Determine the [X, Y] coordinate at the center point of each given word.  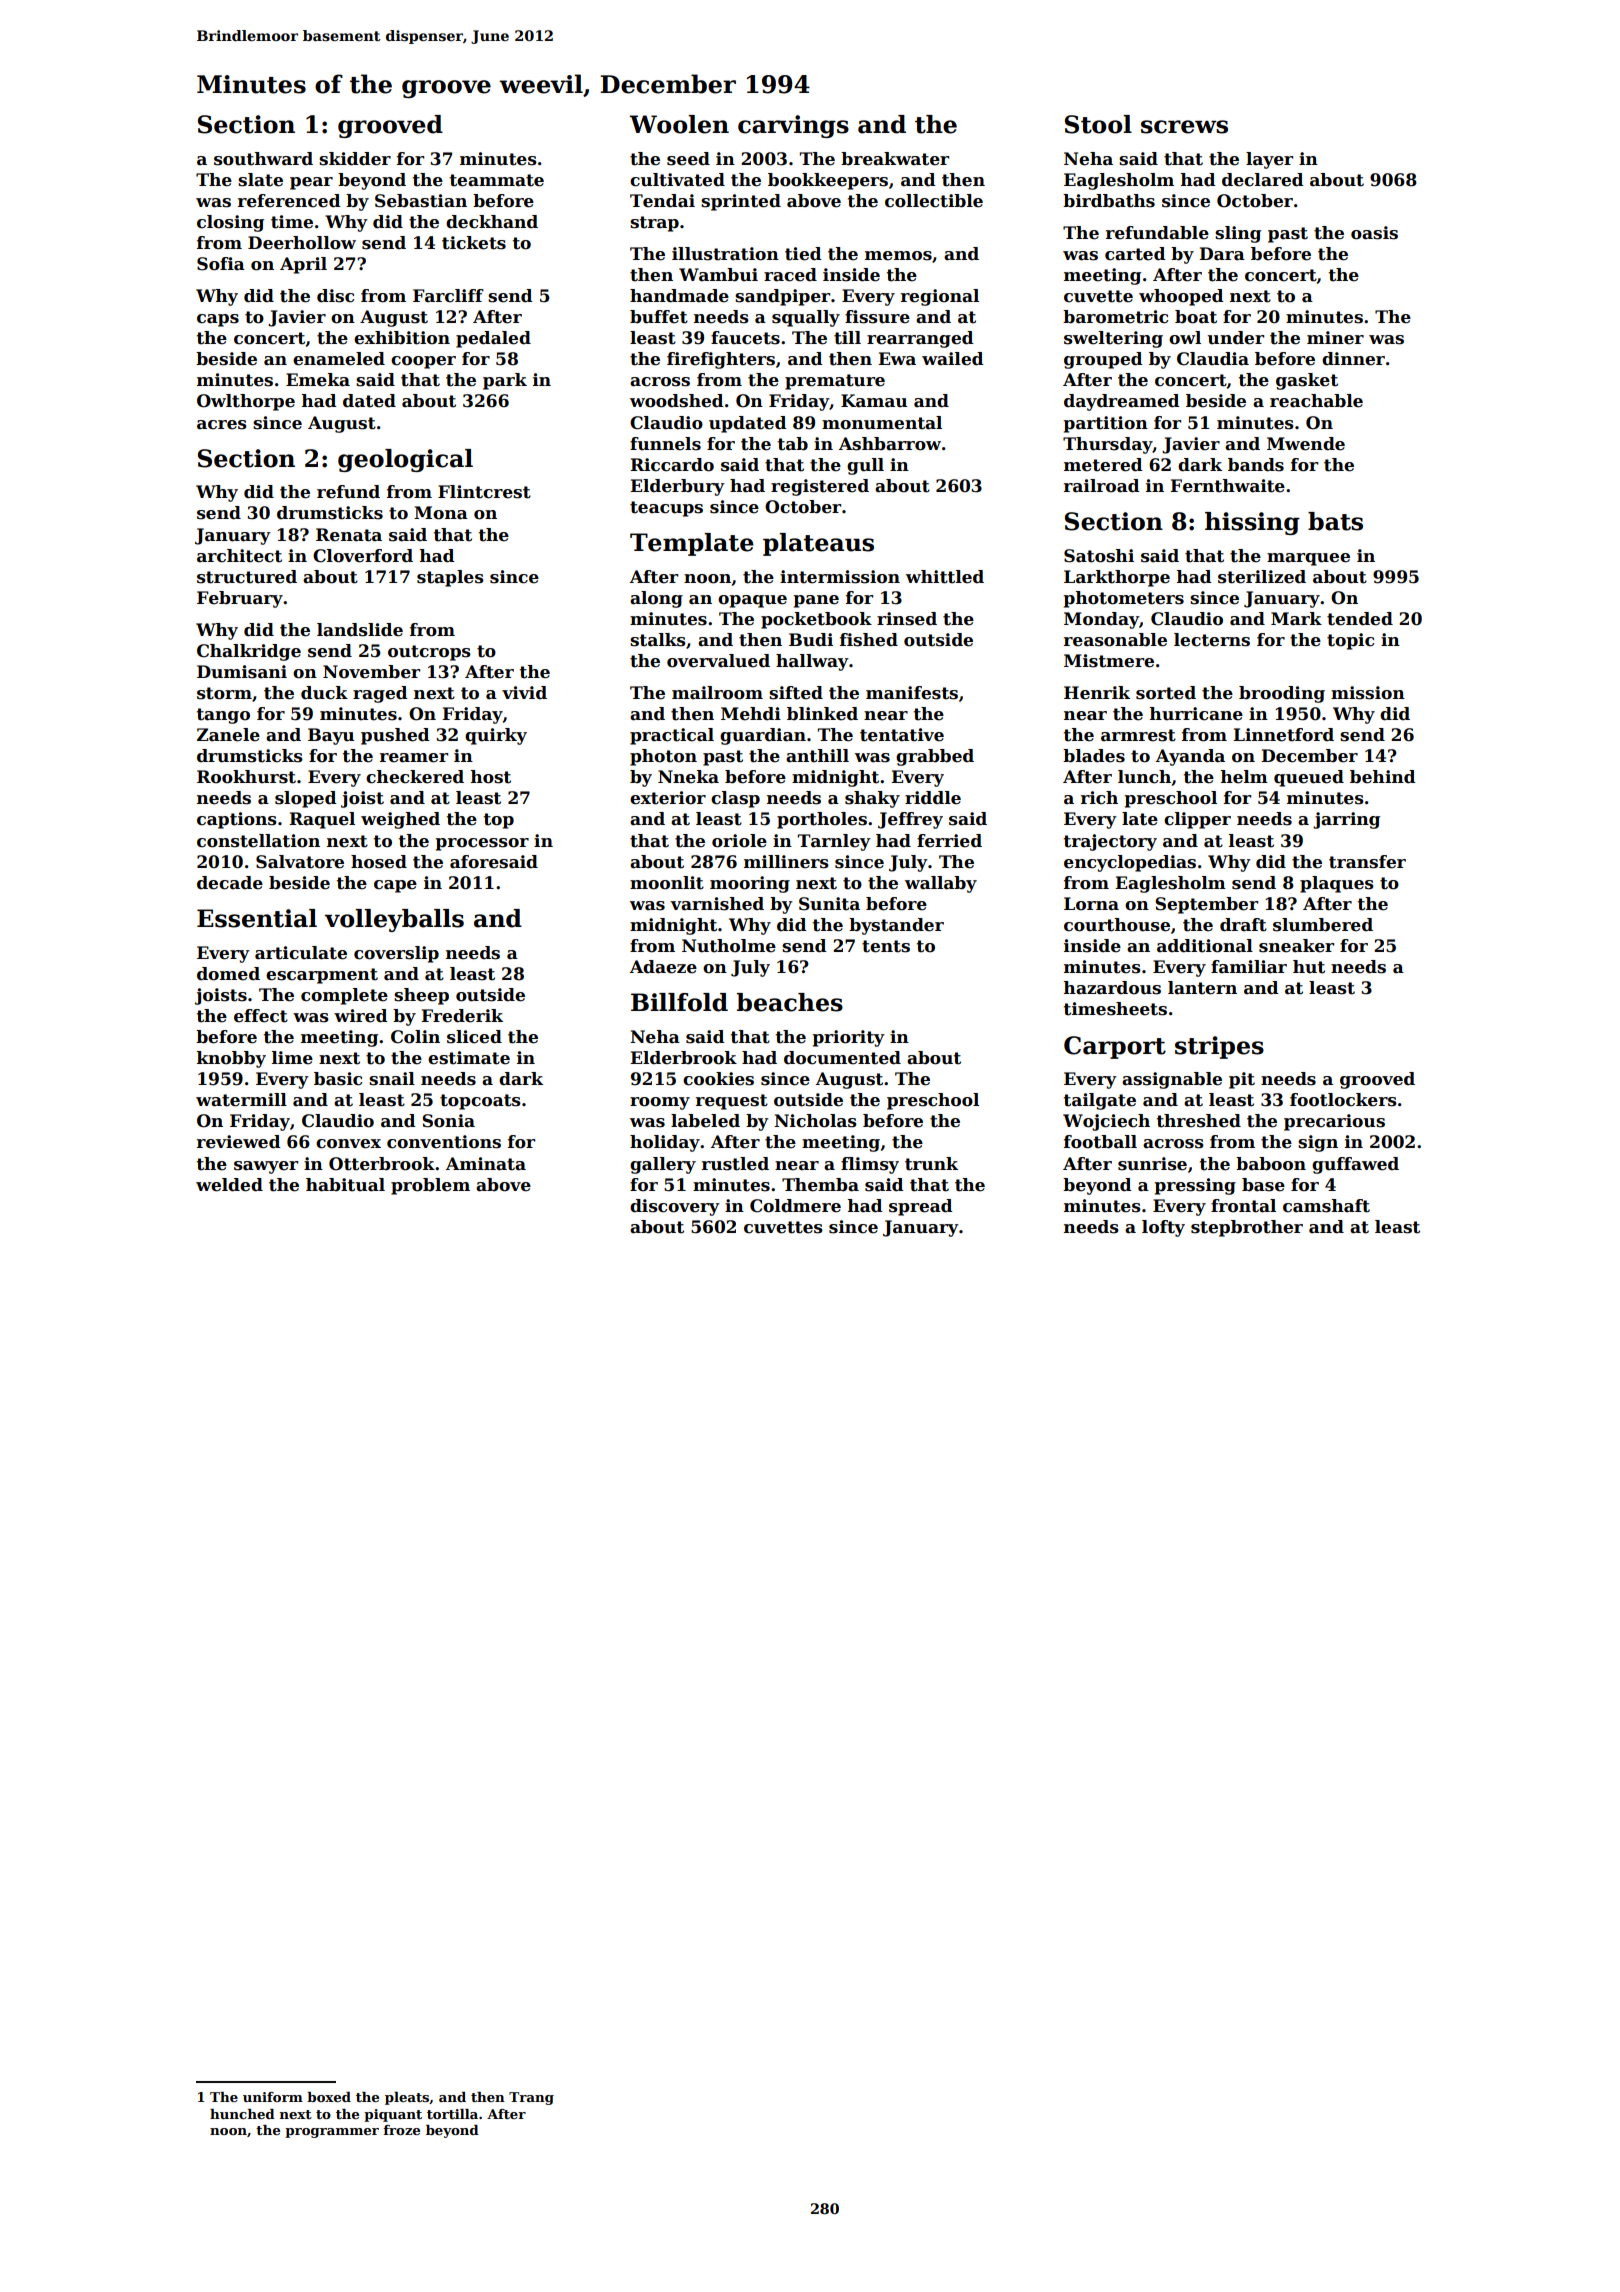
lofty [1163, 1228]
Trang [531, 2098]
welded [229, 1185]
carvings [793, 126]
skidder [355, 159]
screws [1184, 127]
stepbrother [1247, 1228]
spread [921, 1207]
